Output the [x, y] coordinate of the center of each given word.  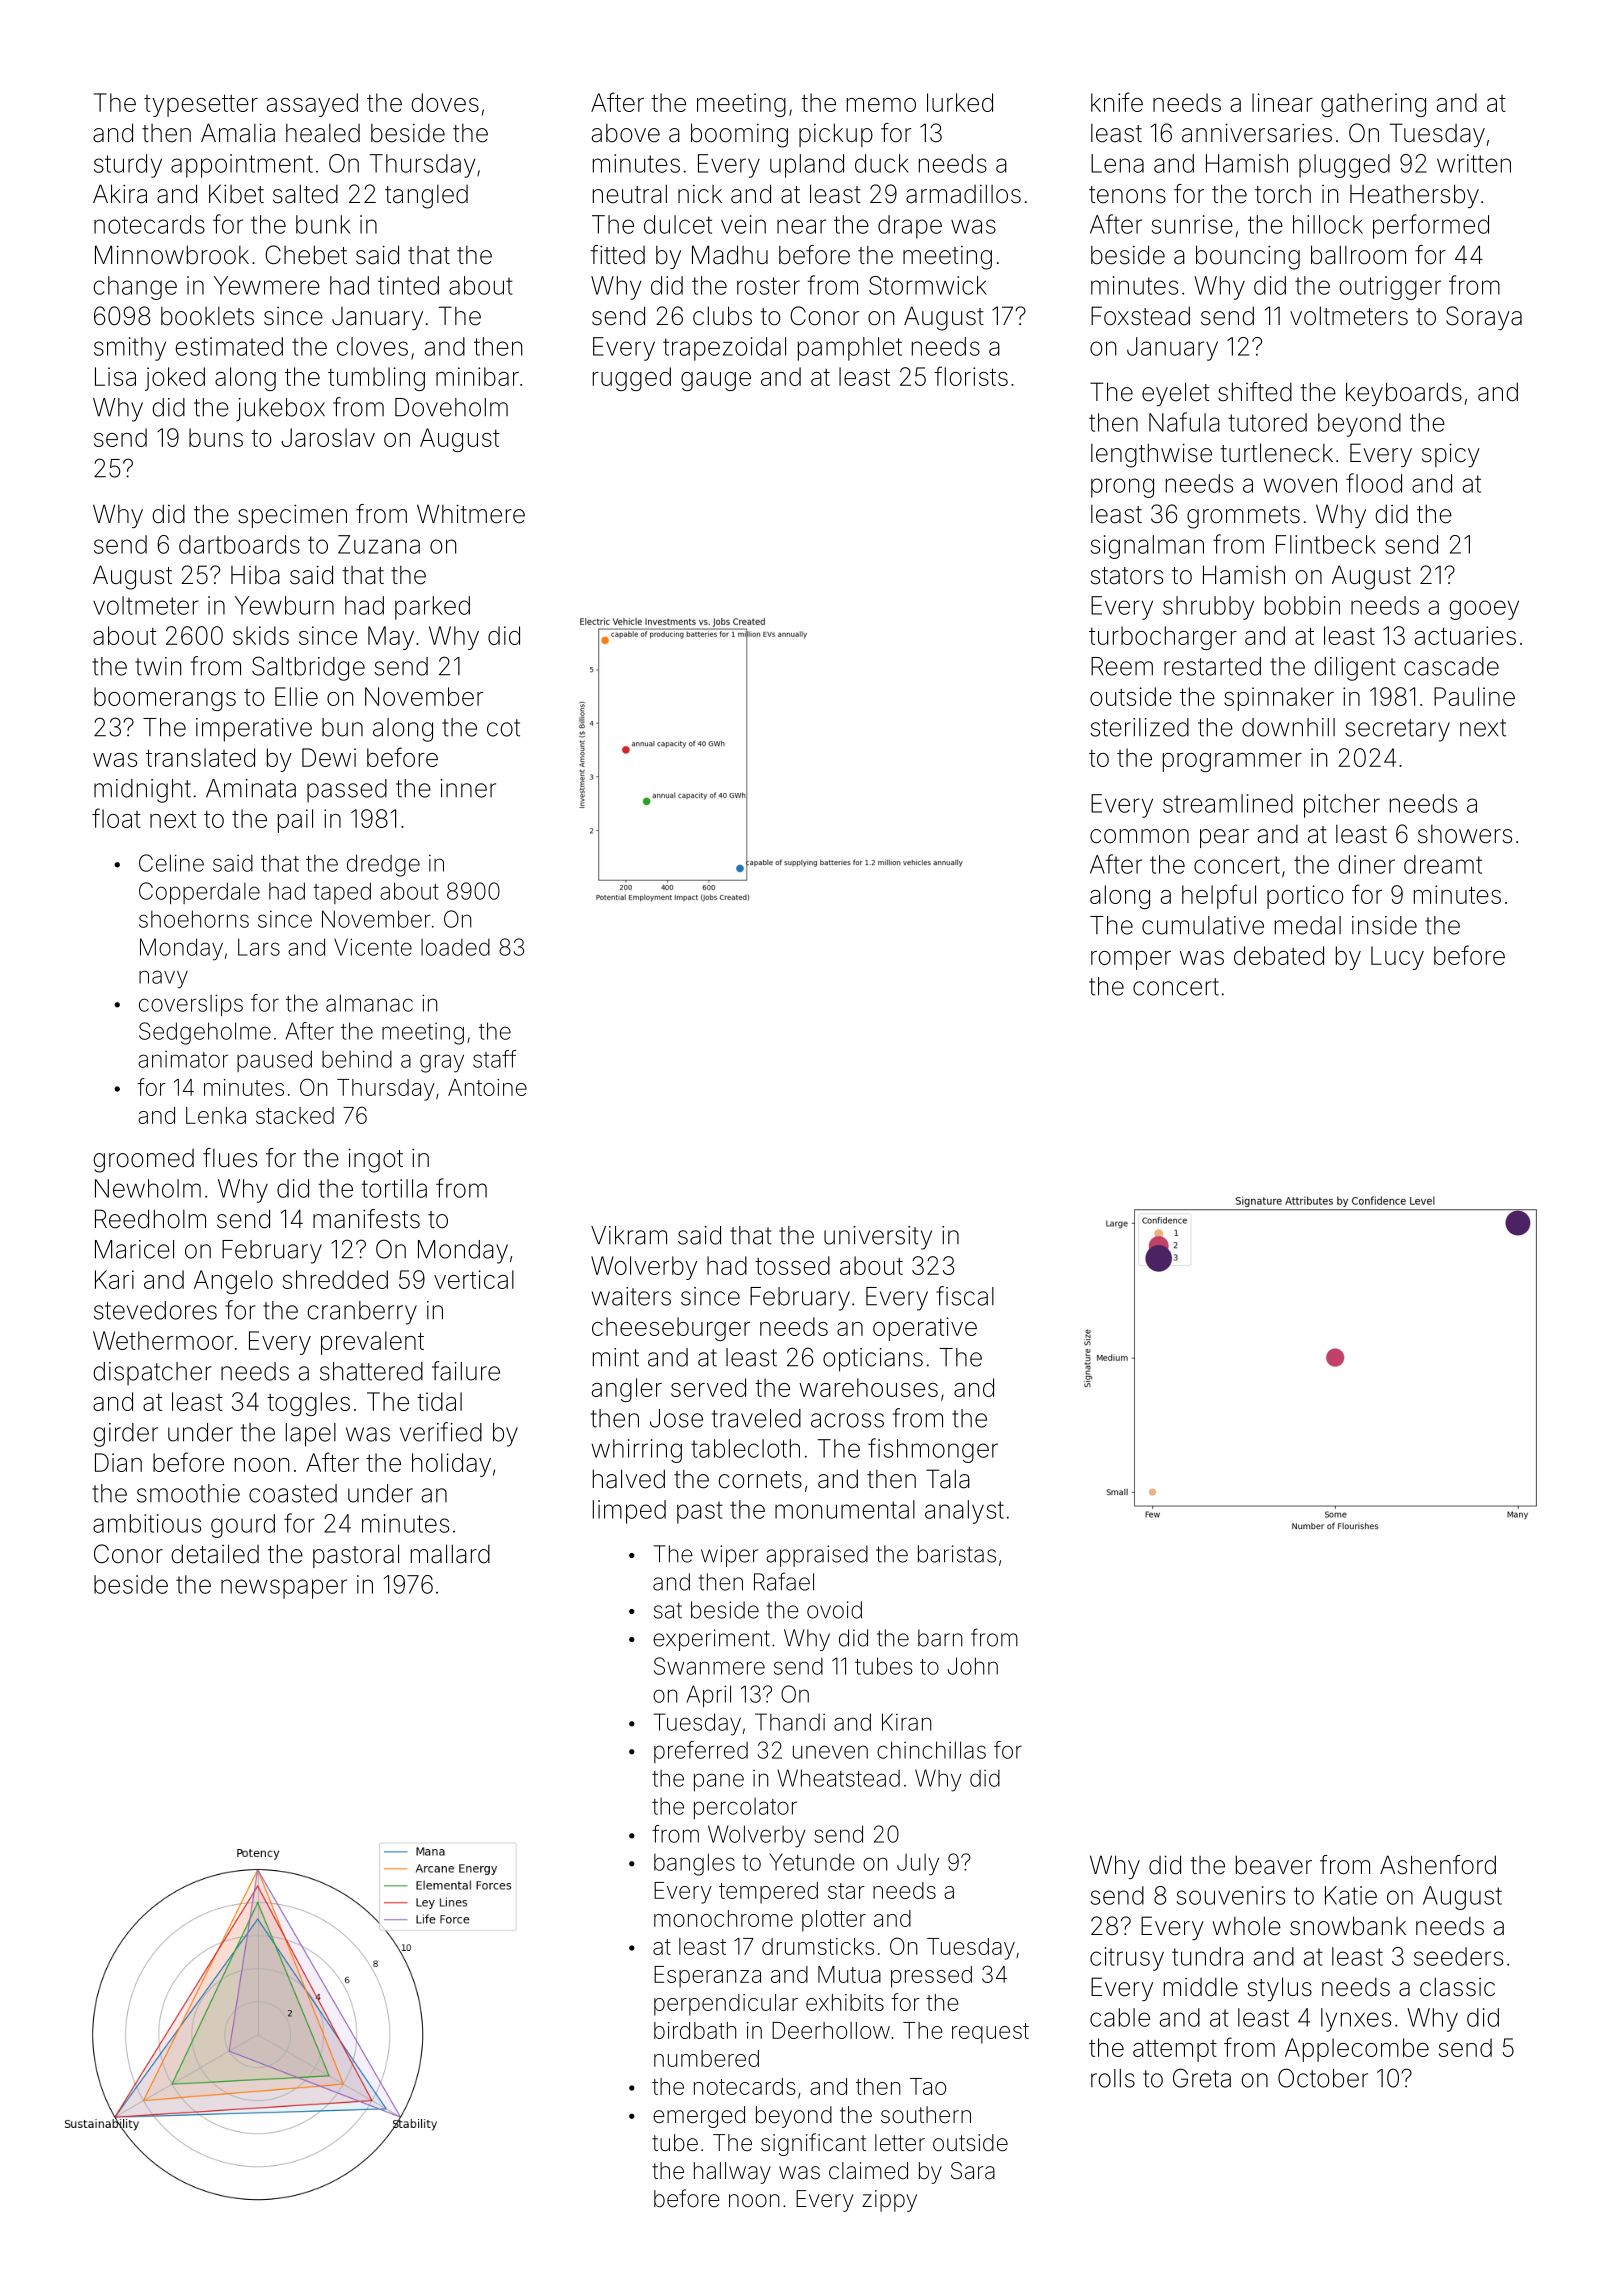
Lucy [1397, 958]
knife [1117, 102]
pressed [931, 1977]
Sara [973, 2171]
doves [445, 102]
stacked [295, 1115]
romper [1131, 960]
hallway [732, 2173]
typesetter [201, 105]
